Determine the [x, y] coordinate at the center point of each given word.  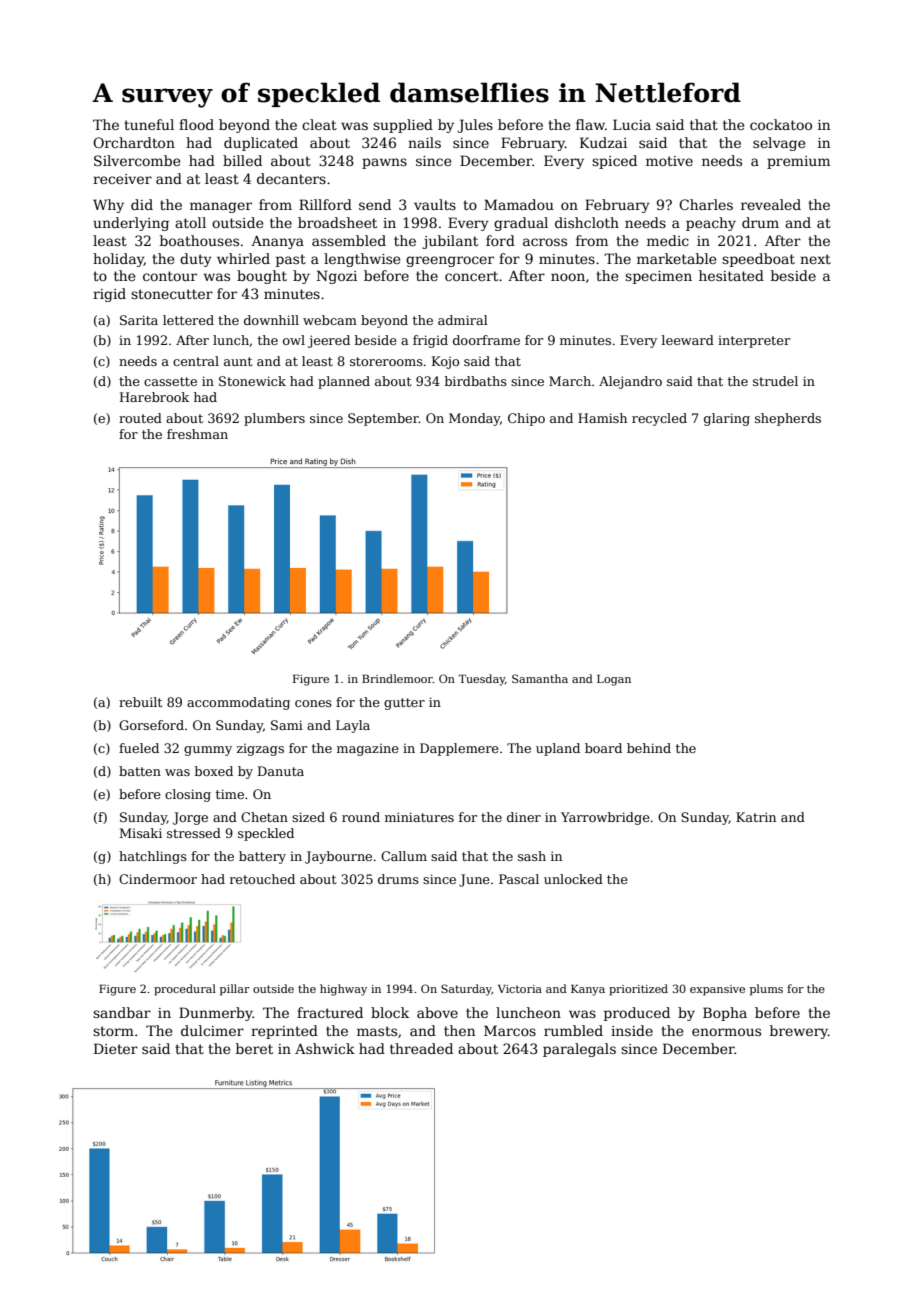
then [459, 1030]
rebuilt [140, 702]
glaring [727, 419]
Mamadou [519, 204]
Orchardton [134, 142]
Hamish [602, 418]
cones [313, 703]
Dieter [116, 1048]
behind [649, 748]
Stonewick [252, 381]
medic [668, 240]
